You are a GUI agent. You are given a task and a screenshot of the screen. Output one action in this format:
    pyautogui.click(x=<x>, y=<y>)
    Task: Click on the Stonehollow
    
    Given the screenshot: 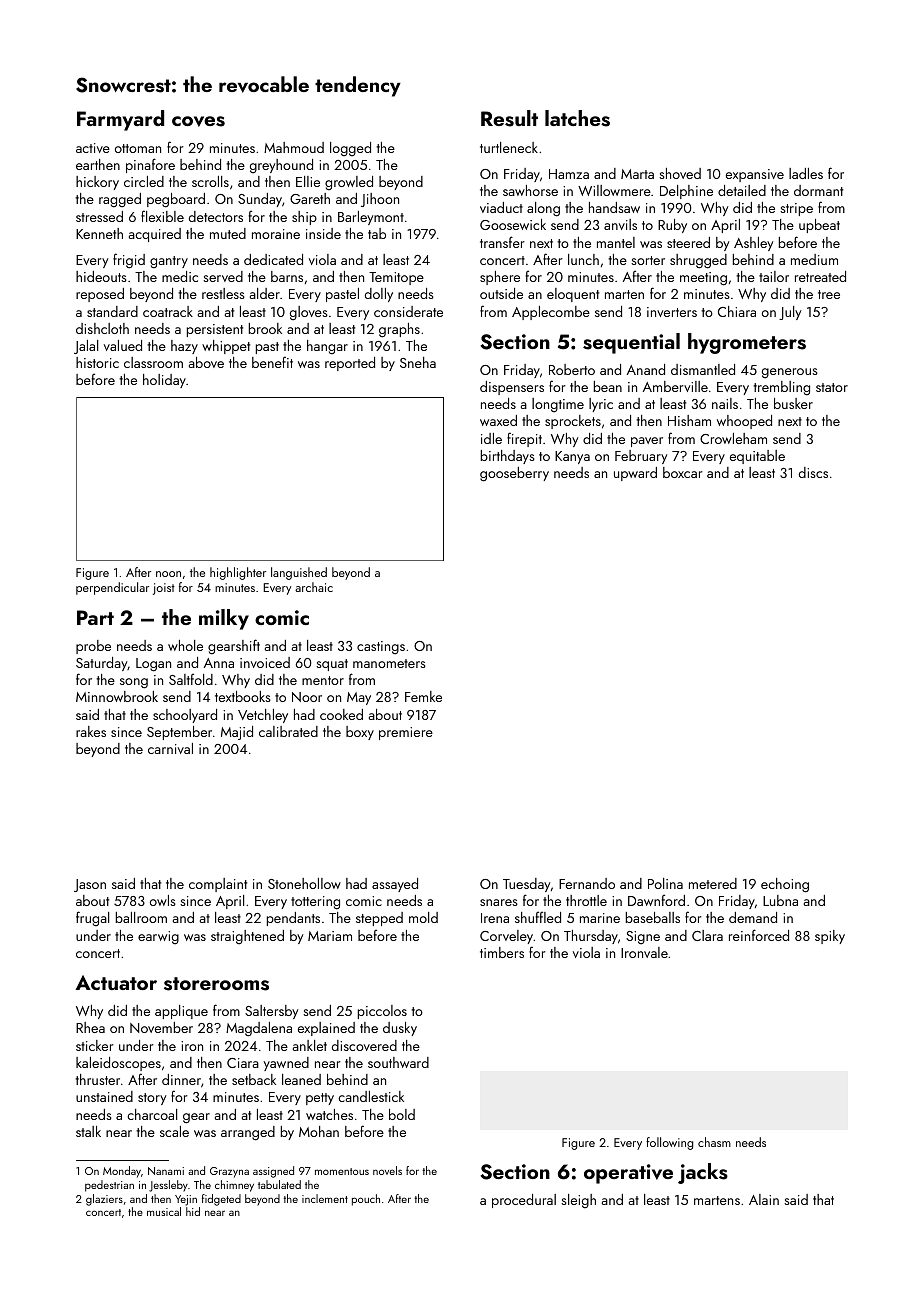 What is the action you would take?
    pyautogui.click(x=304, y=883)
